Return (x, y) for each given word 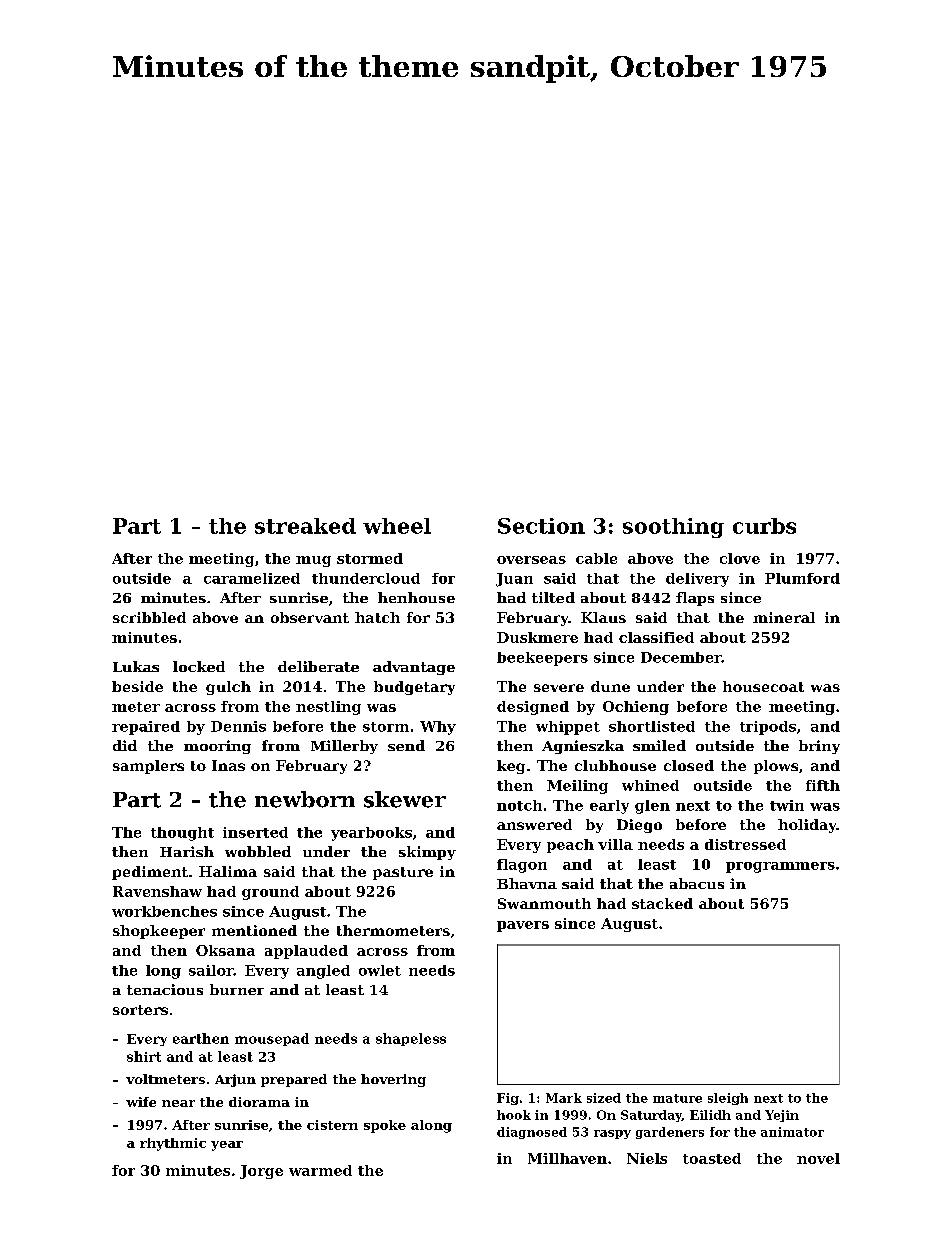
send (406, 745)
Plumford (802, 578)
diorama (259, 1102)
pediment (150, 873)
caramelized (252, 578)
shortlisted (652, 726)
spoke (385, 1126)
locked (199, 666)
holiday (807, 826)
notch (519, 805)
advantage (414, 668)
